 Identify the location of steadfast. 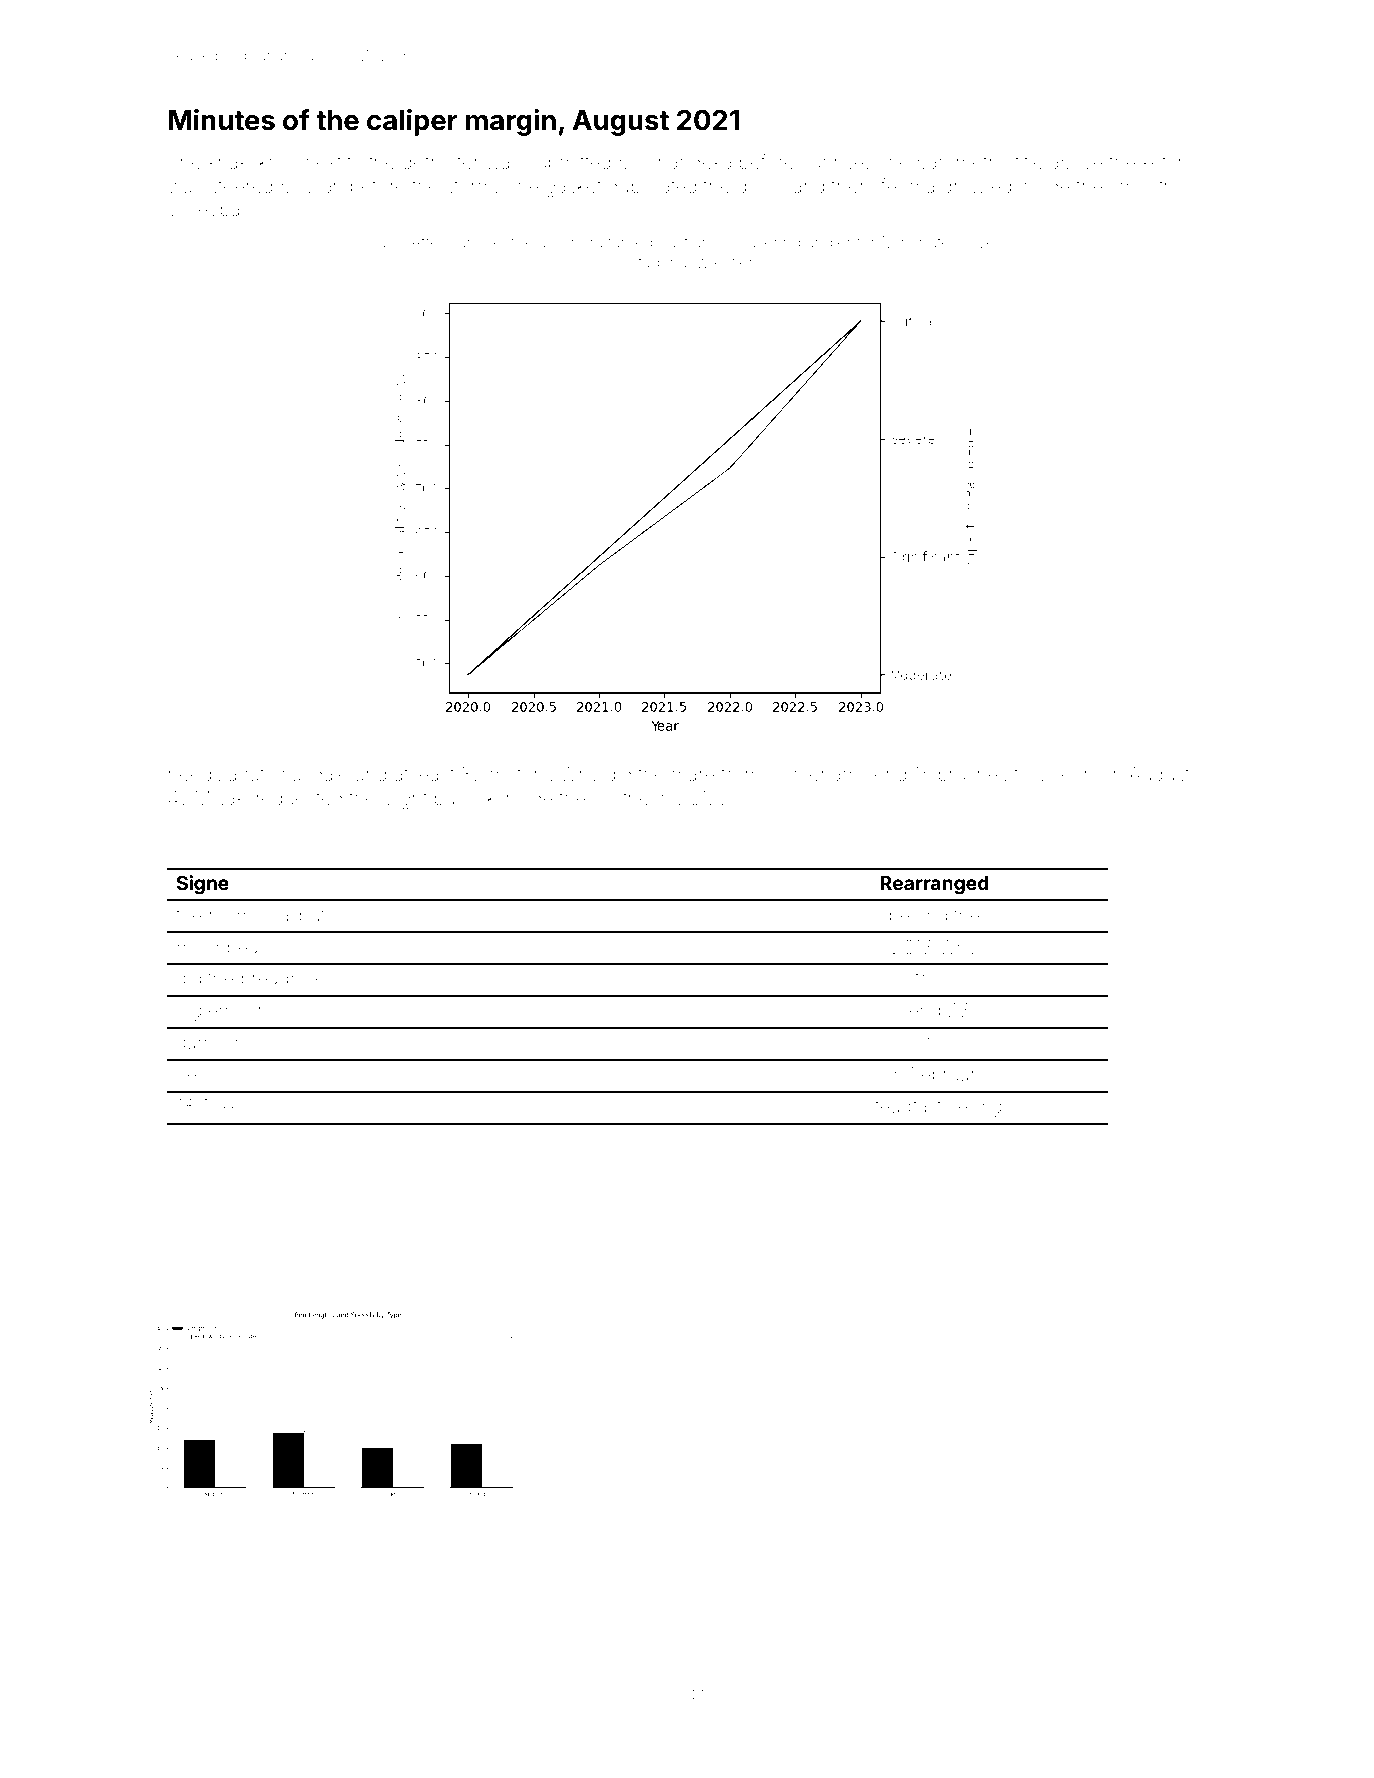
(904, 1105).
